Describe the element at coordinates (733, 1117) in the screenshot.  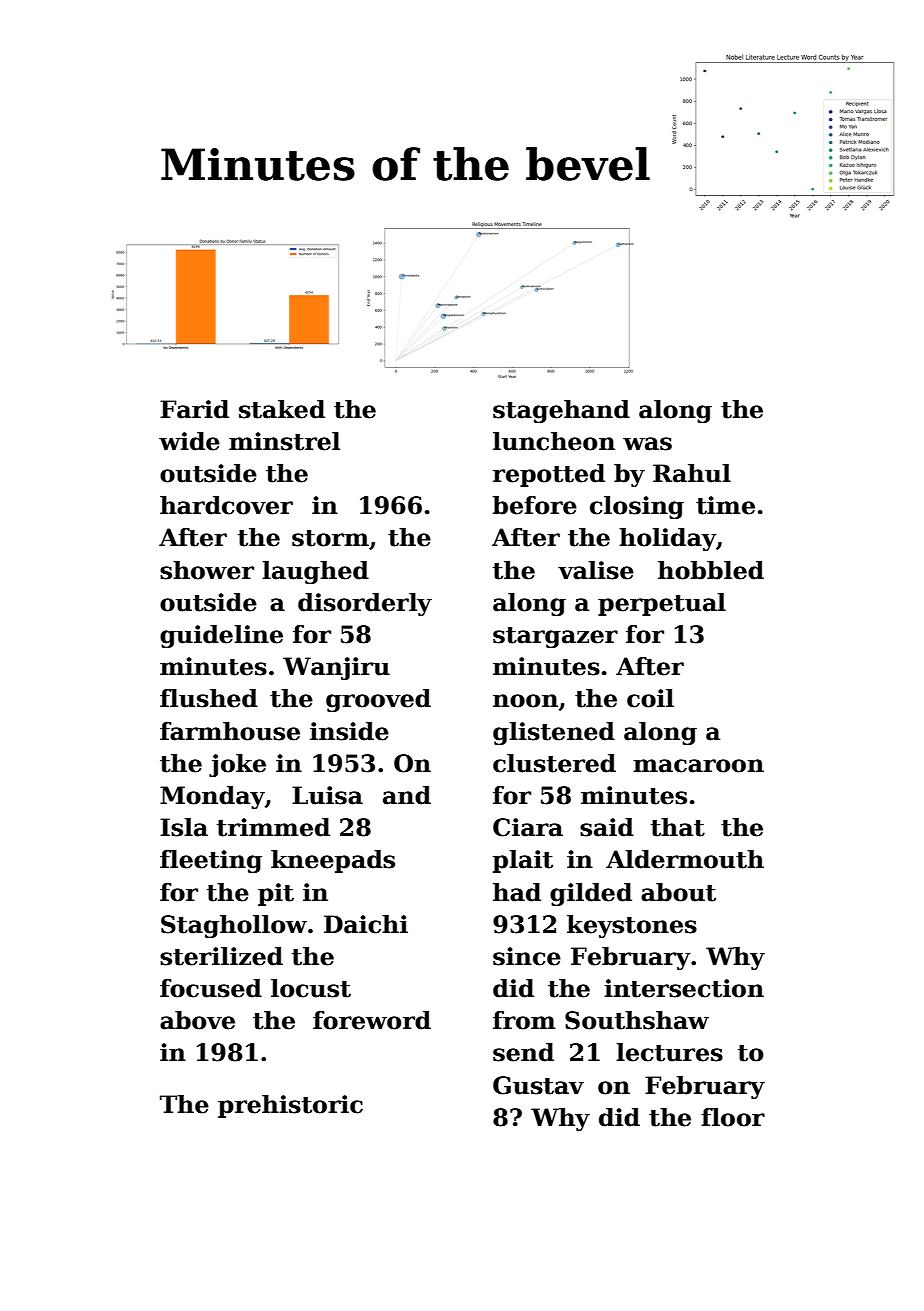
I see `floor` at that location.
